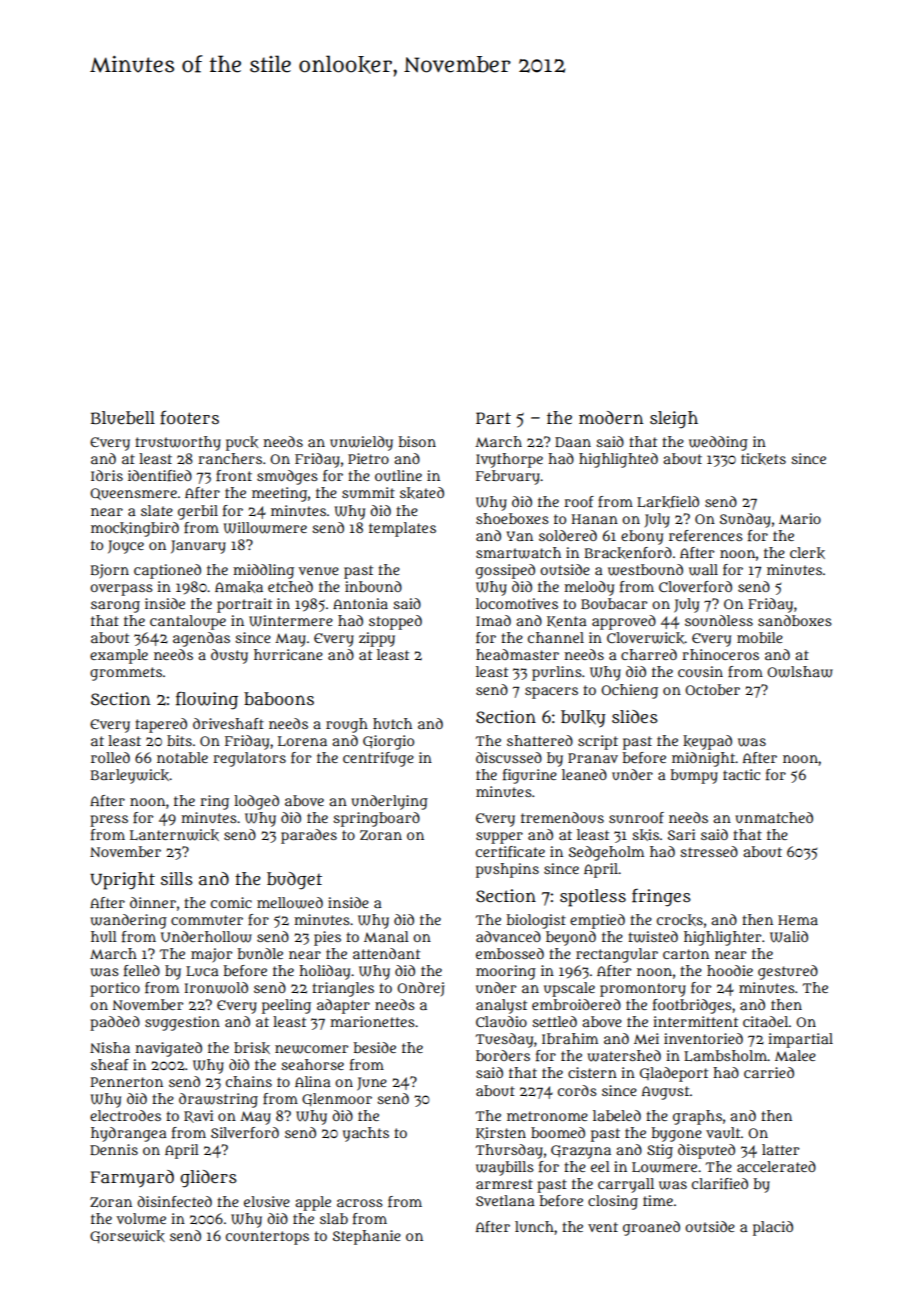  Describe the element at coordinates (375, 1047) in the page. I see `beside` at that location.
